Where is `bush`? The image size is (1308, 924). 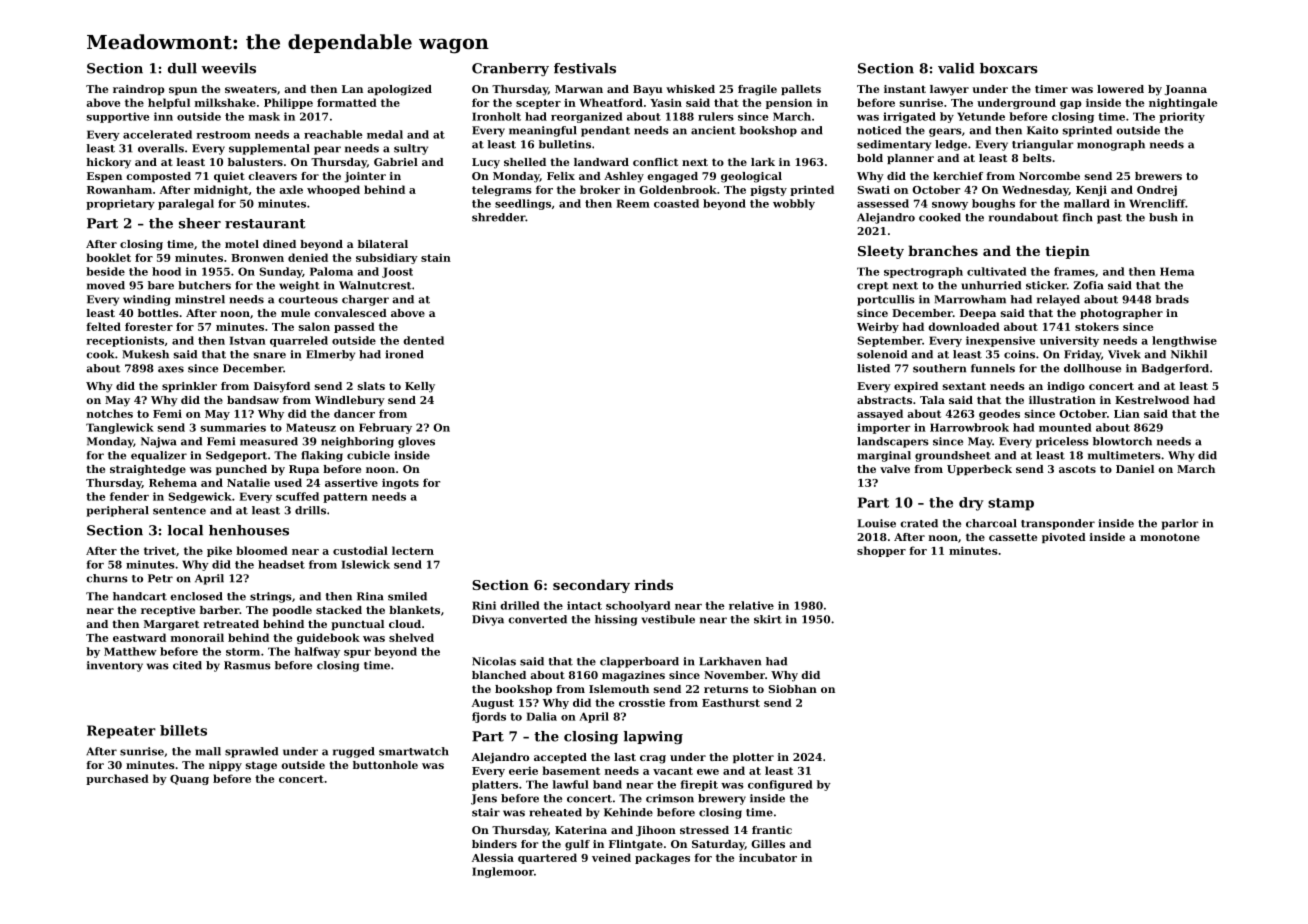 bush is located at coordinates (1163, 217).
